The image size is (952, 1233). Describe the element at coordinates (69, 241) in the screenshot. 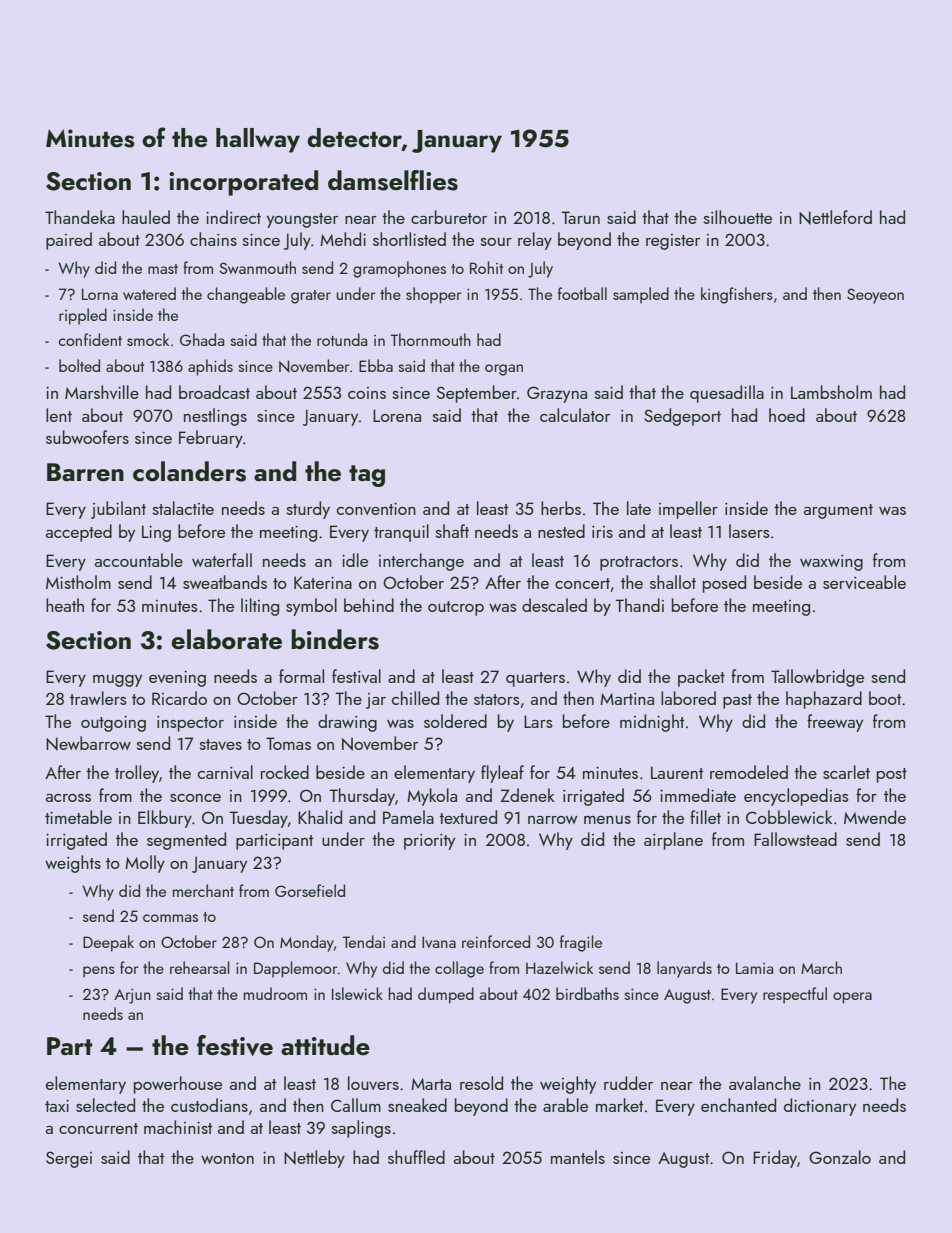

I see `paired` at that location.
